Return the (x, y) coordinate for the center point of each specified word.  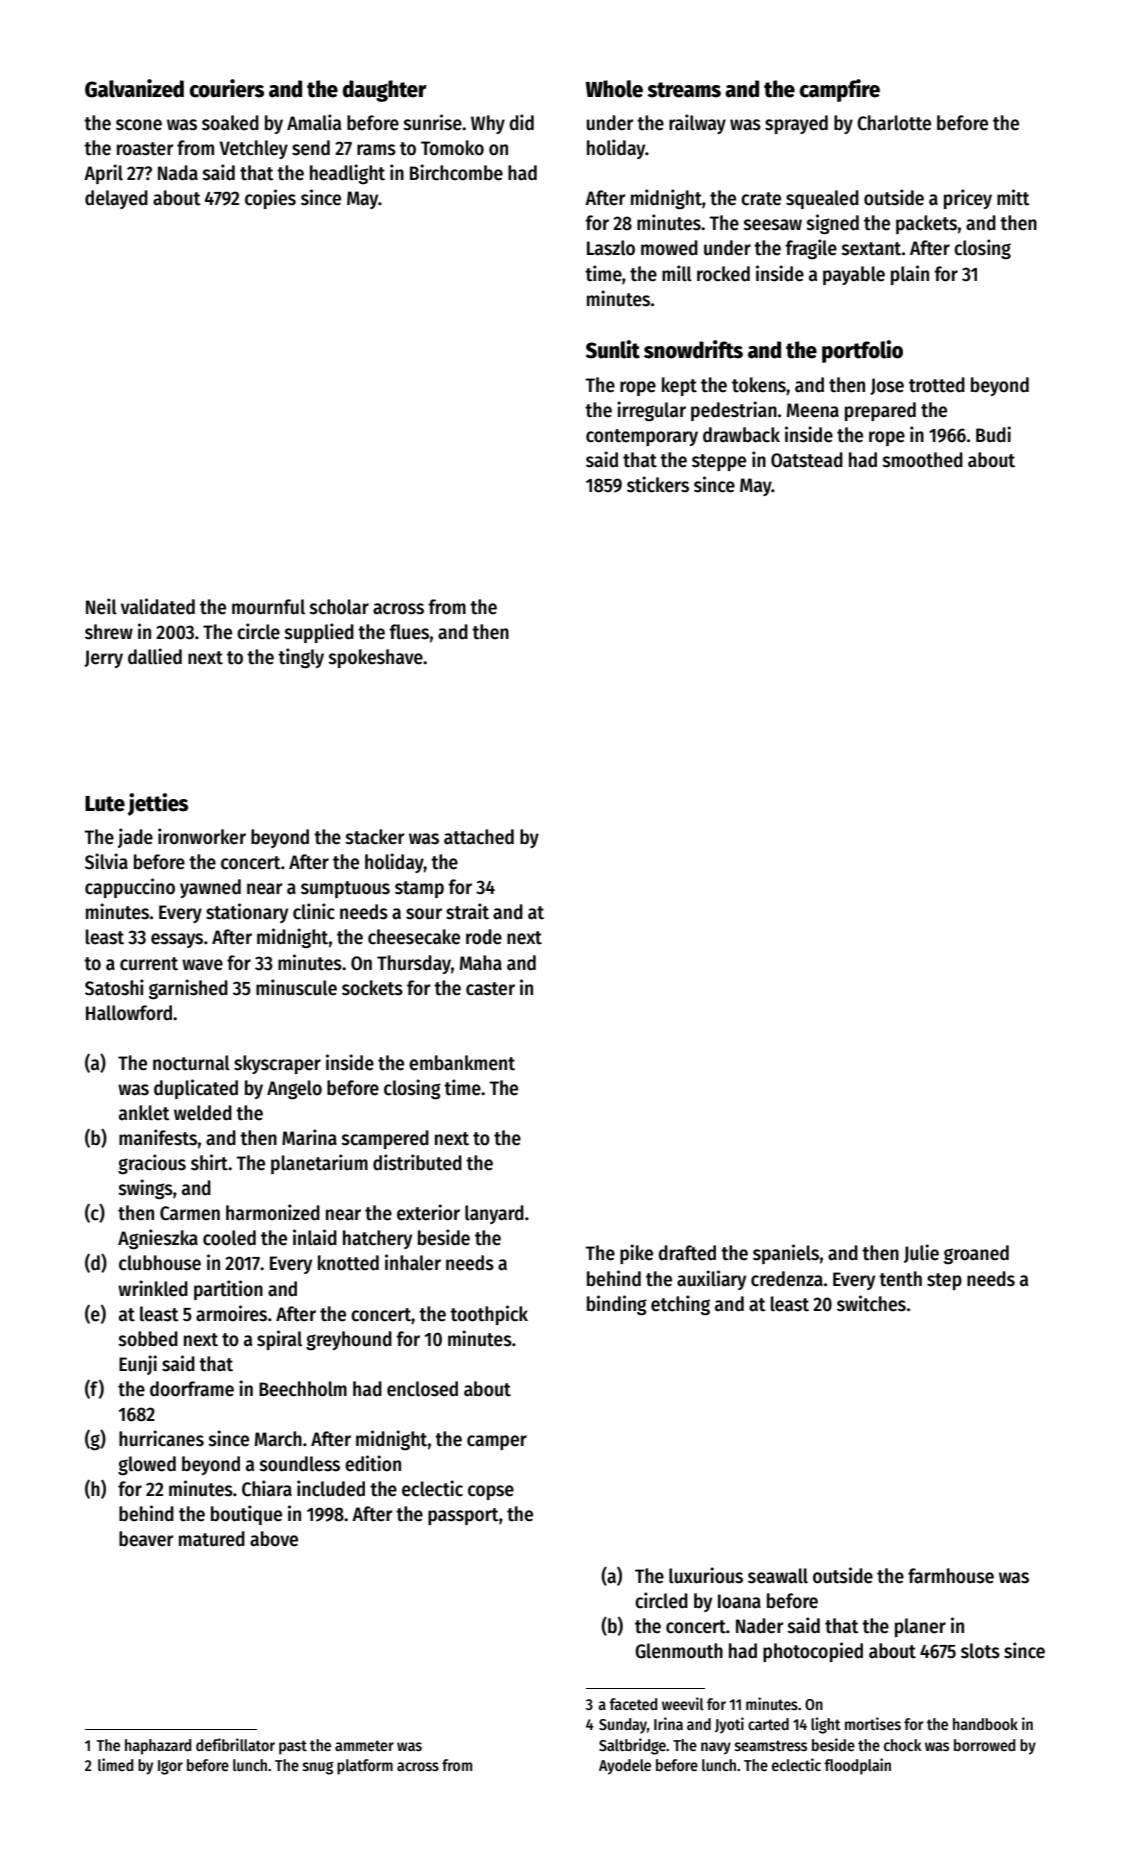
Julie (921, 1253)
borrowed (985, 1745)
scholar (339, 607)
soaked (230, 123)
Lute (105, 804)
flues (409, 632)
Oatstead (807, 460)
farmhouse (951, 1576)
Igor (170, 1767)
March (278, 1439)
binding (617, 1305)
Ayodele (625, 1767)
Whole (614, 89)
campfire (839, 90)
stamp (419, 889)
